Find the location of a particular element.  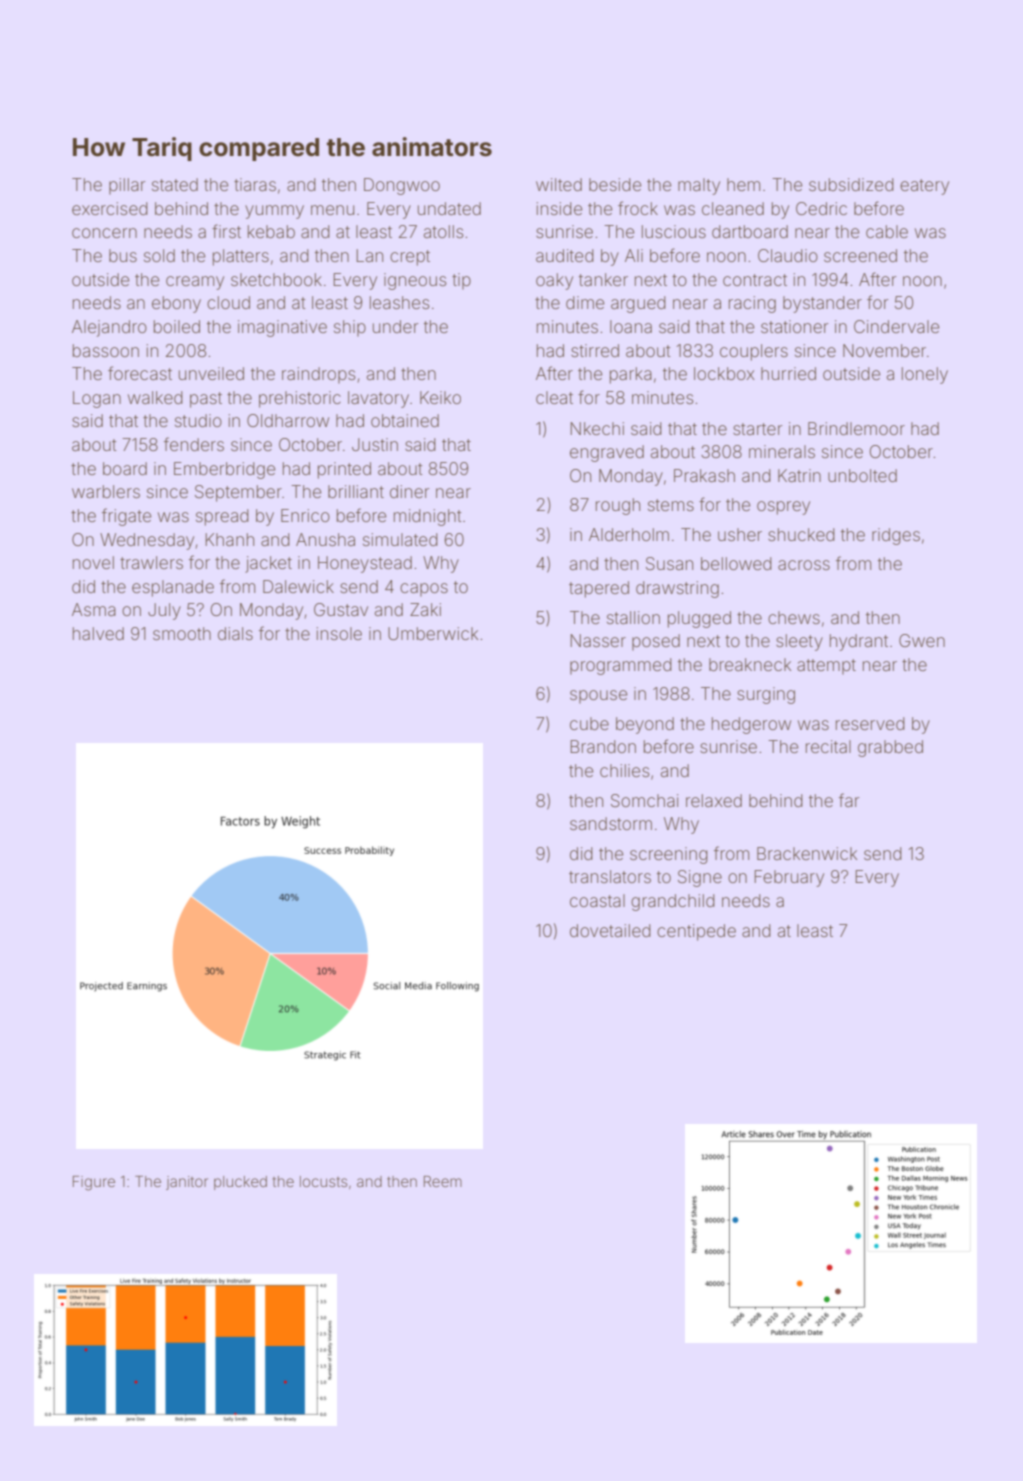

dovetailed is located at coordinates (610, 930).
